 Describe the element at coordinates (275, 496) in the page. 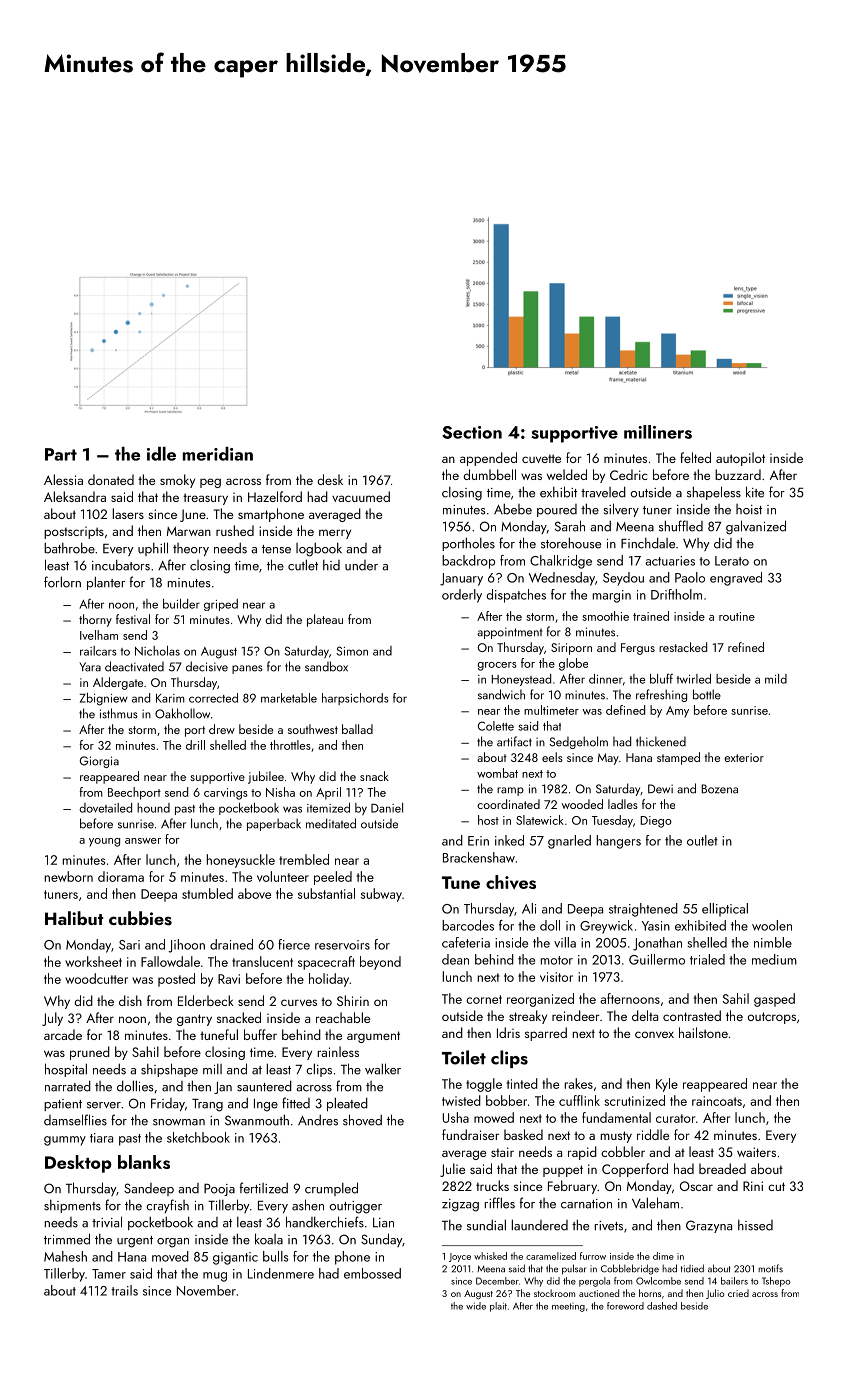

I see `Hazelford` at that location.
